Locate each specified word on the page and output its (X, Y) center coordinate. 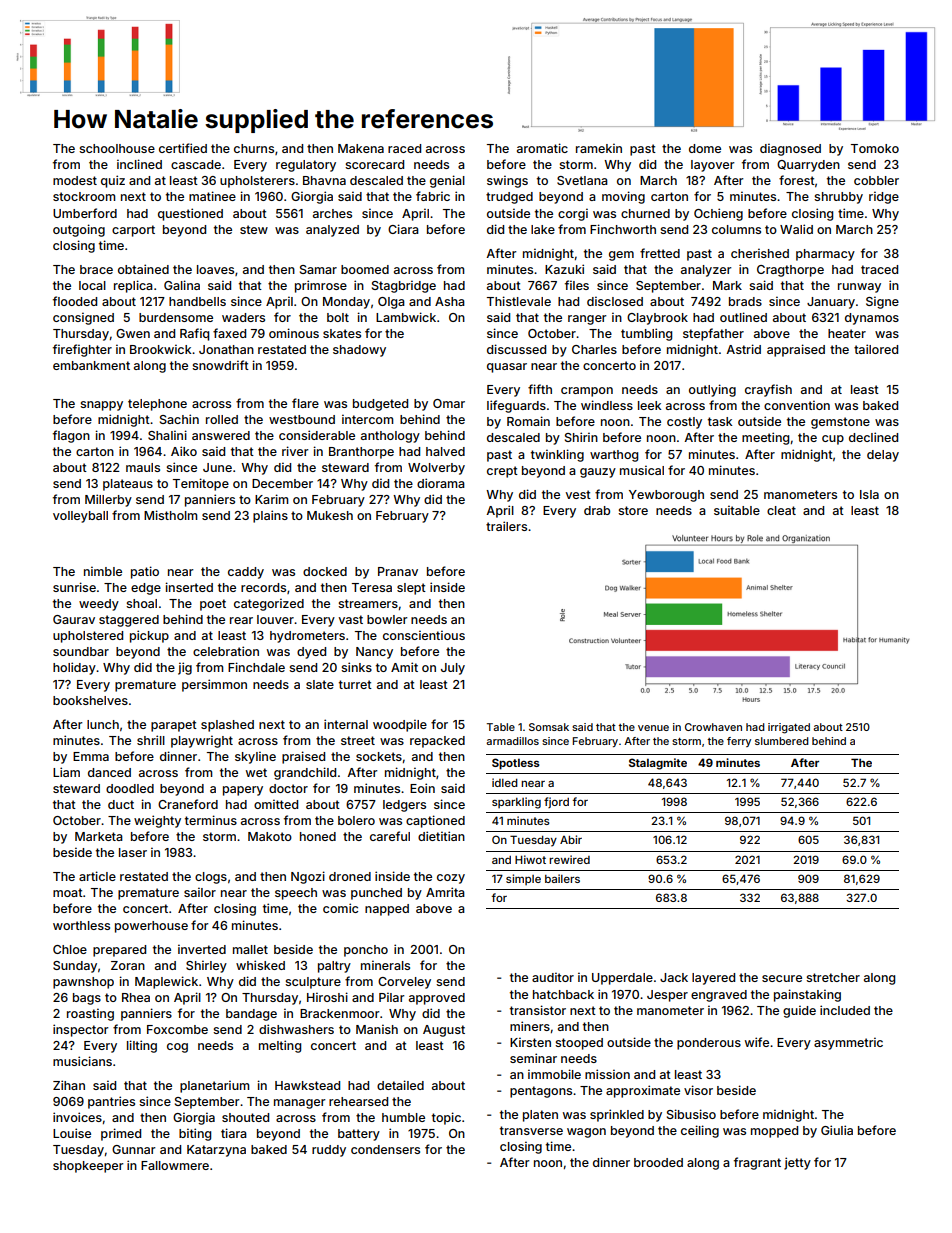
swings (507, 181)
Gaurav (74, 619)
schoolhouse (117, 148)
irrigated (789, 728)
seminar (533, 1058)
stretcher (833, 977)
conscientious (424, 635)
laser (133, 852)
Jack (674, 977)
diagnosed (790, 149)
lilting (142, 1046)
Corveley (404, 983)
